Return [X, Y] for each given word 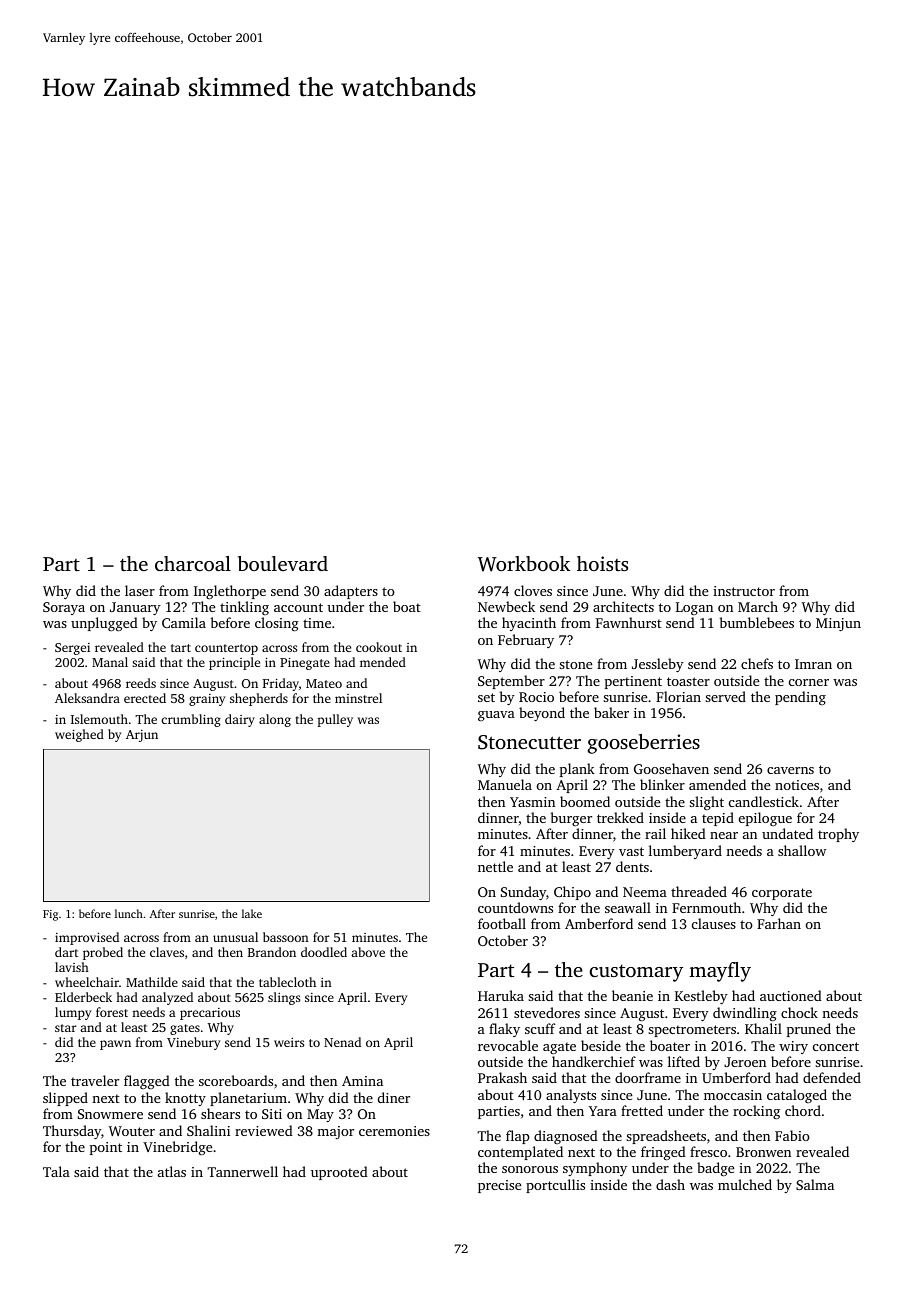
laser [140, 590]
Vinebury [193, 1043]
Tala [56, 1171]
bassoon [286, 937]
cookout [379, 647]
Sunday [523, 893]
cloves [533, 590]
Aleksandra [87, 698]
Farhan [779, 923]
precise [499, 1186]
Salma [815, 1184]
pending [800, 698]
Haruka [501, 995]
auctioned [791, 995]
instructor [744, 591]
